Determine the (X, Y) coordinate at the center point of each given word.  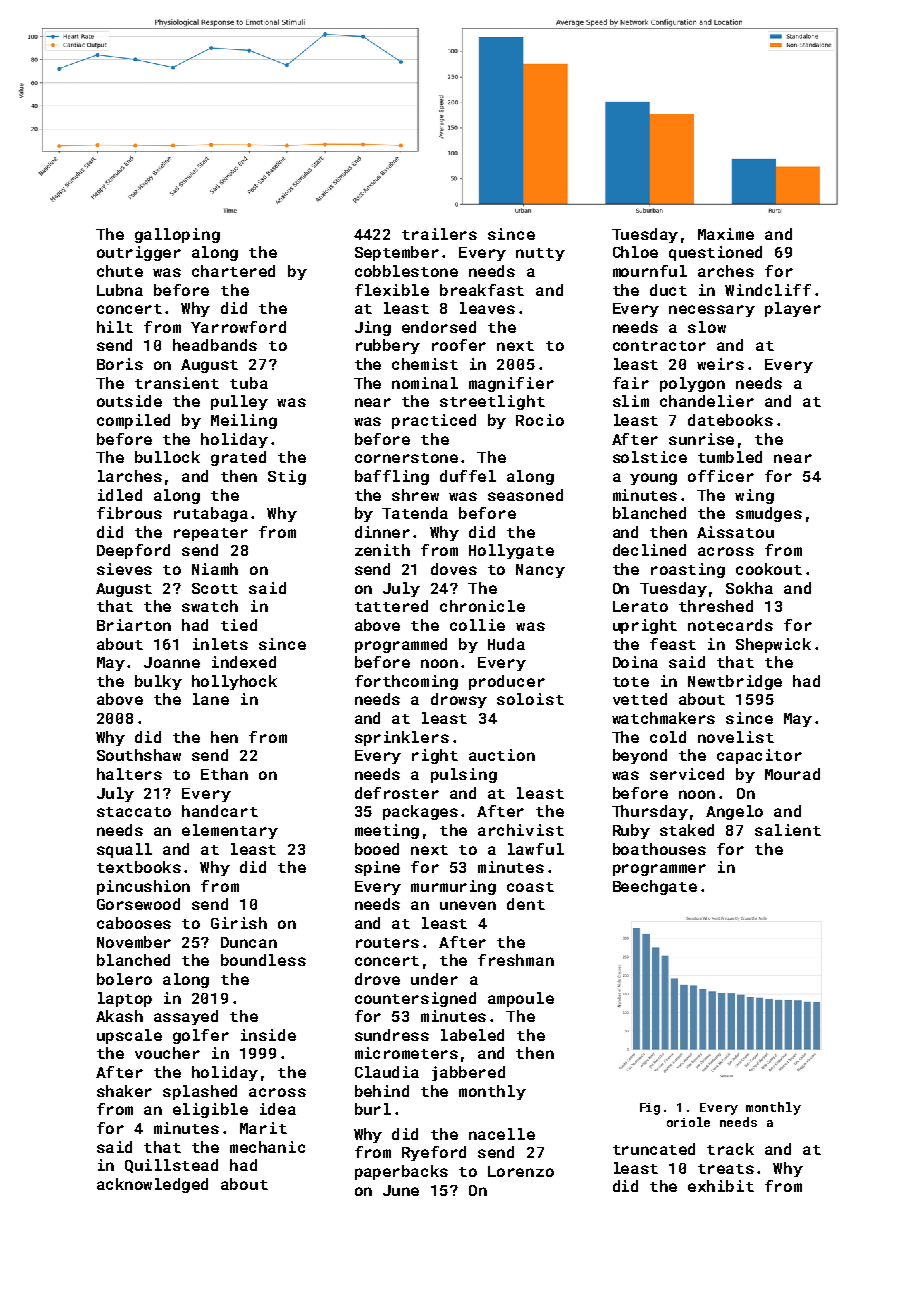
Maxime (726, 234)
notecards (730, 625)
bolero (124, 979)
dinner (382, 532)
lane (211, 699)
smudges (769, 514)
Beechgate (655, 887)
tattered (391, 606)
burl (373, 1109)
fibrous (129, 513)
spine (377, 868)
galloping (177, 235)
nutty (540, 254)
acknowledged (152, 1185)
